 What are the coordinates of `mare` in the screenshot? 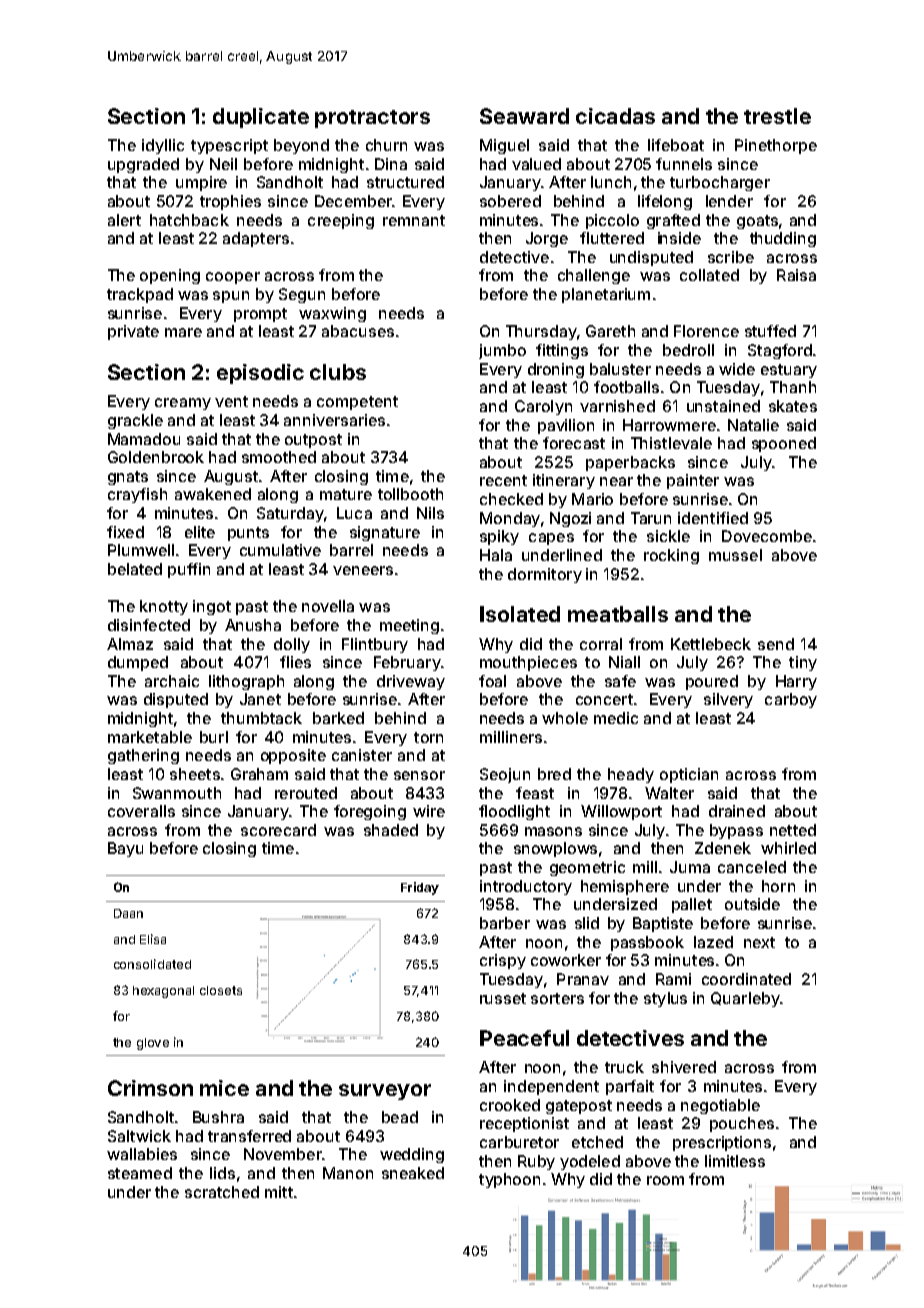 It's located at (183, 332).
